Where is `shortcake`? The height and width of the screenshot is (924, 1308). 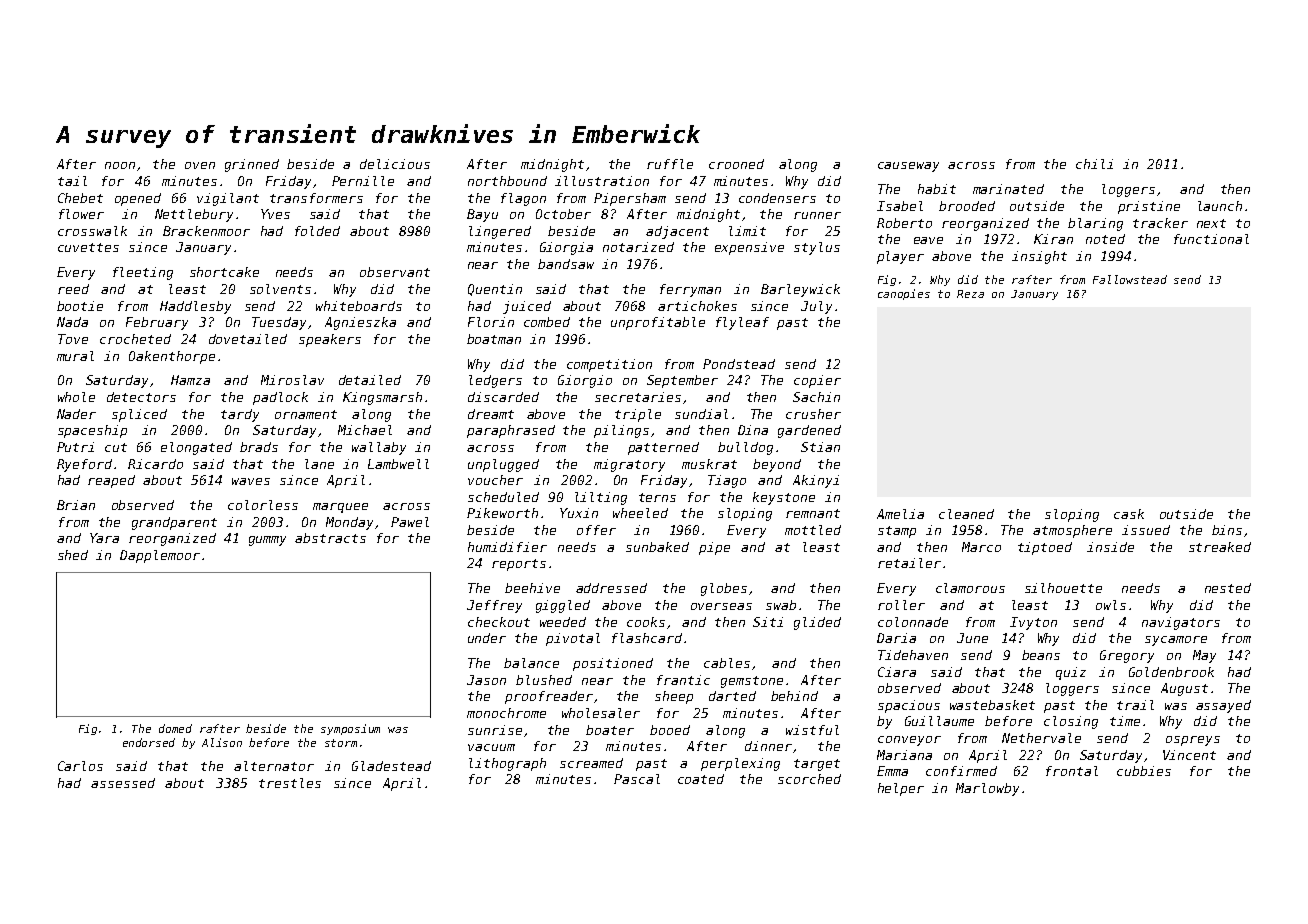
shortcake is located at coordinates (224, 272).
